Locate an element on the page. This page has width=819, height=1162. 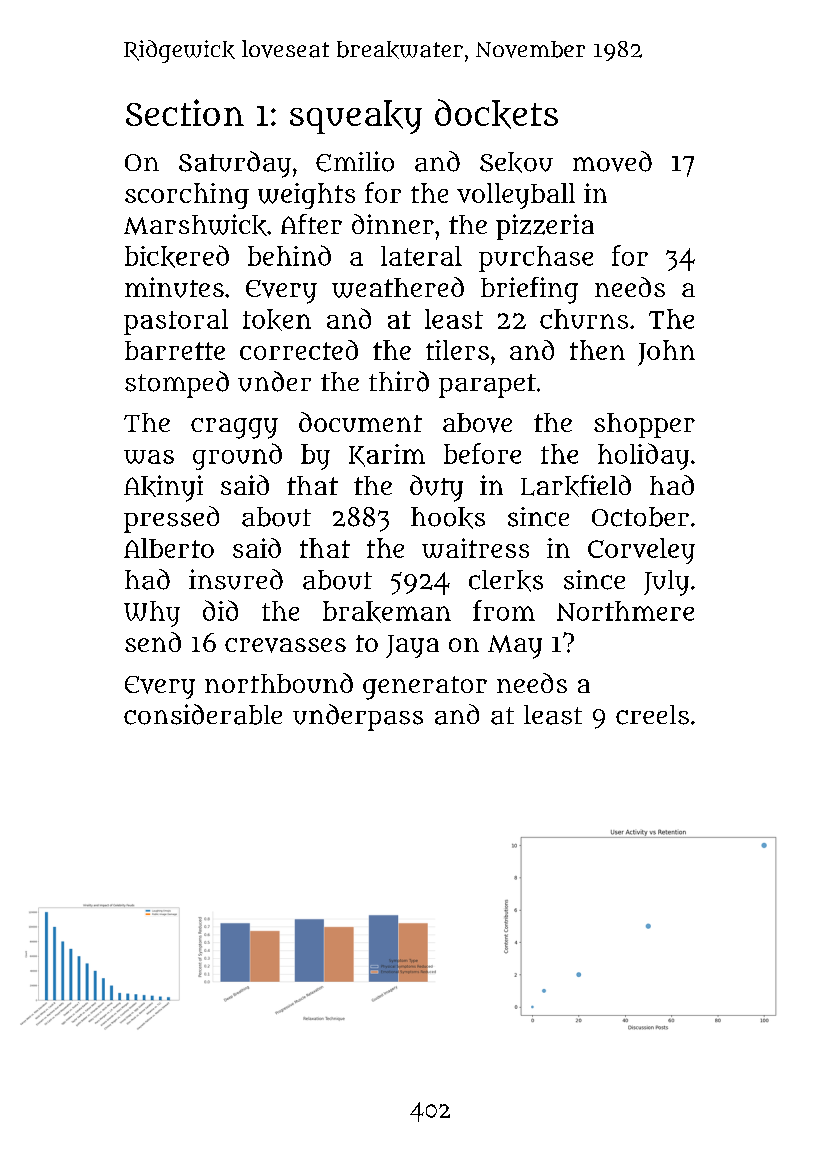
Corveley is located at coordinates (641, 551).
